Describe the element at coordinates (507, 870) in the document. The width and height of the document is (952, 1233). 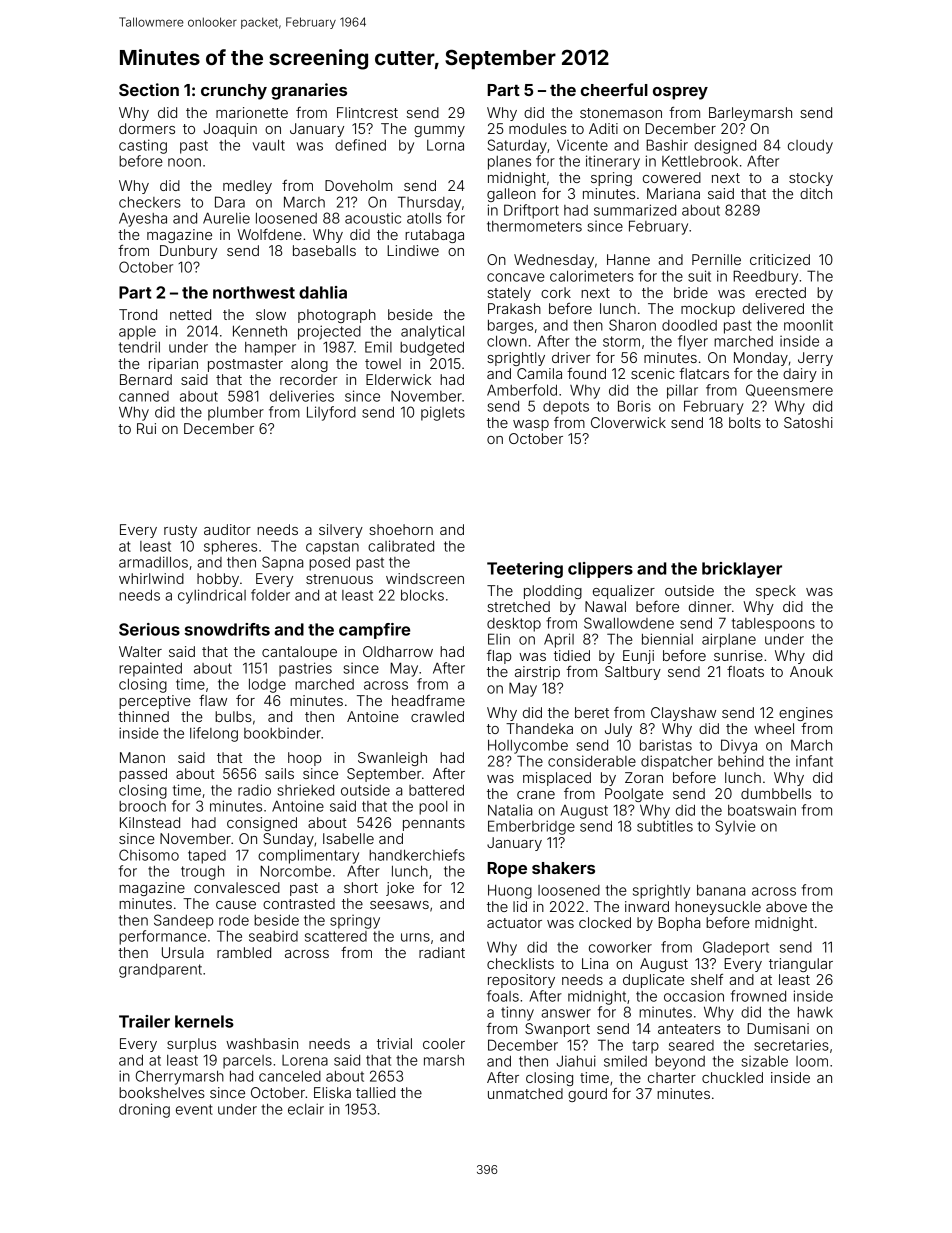
I see `Rope` at that location.
